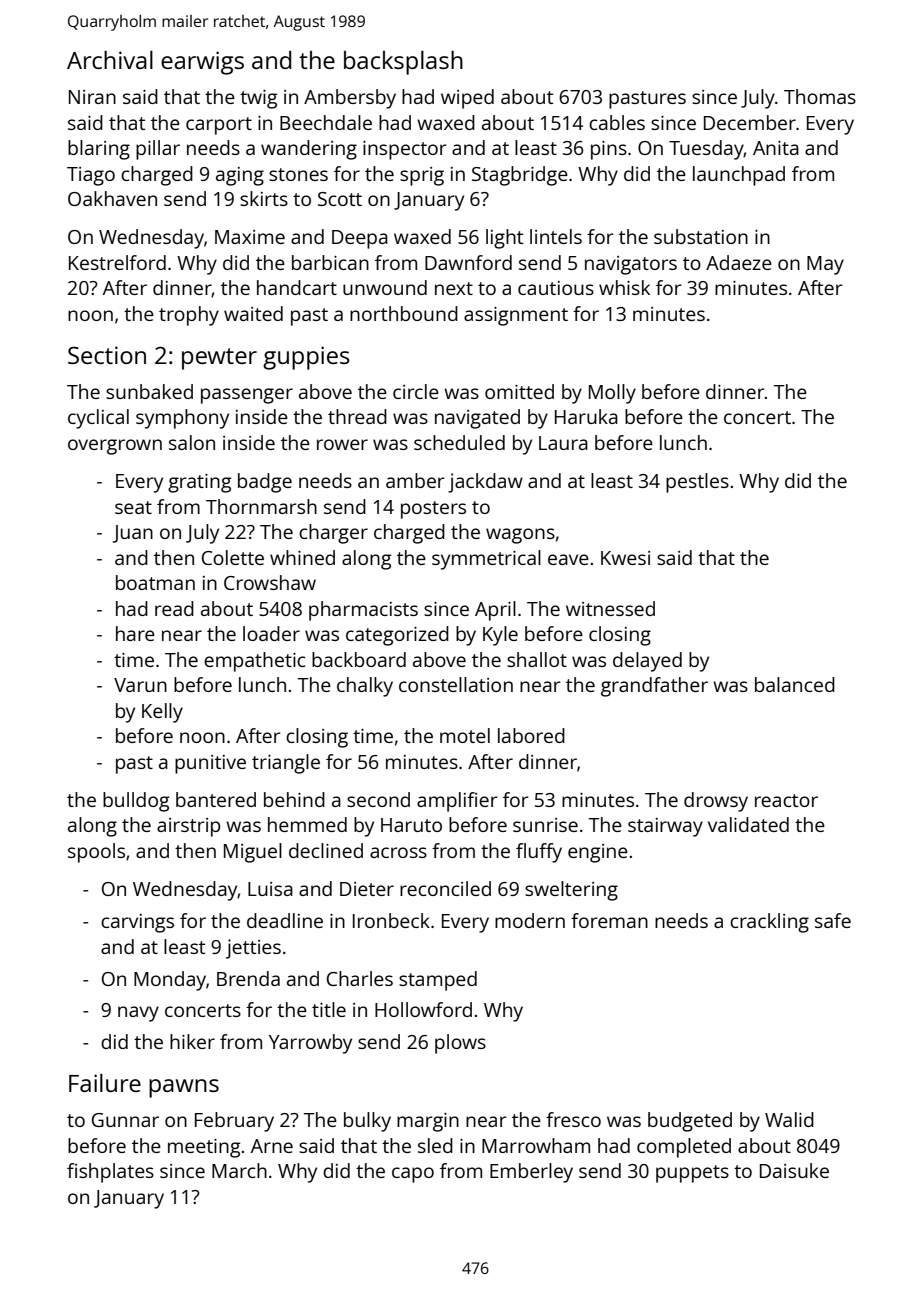  I want to click on Varun, so click(140, 685).
